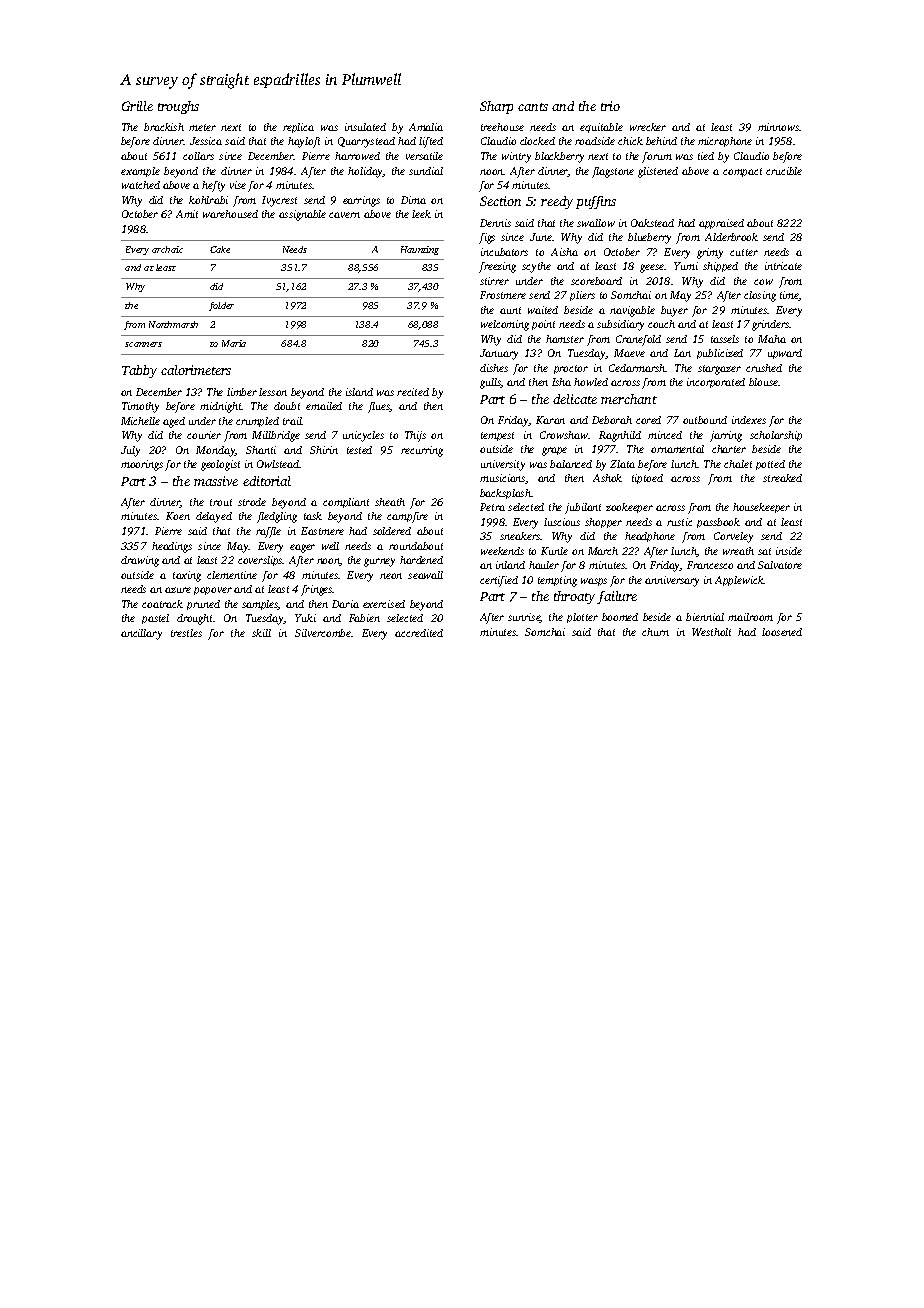  I want to click on glistened, so click(658, 172).
